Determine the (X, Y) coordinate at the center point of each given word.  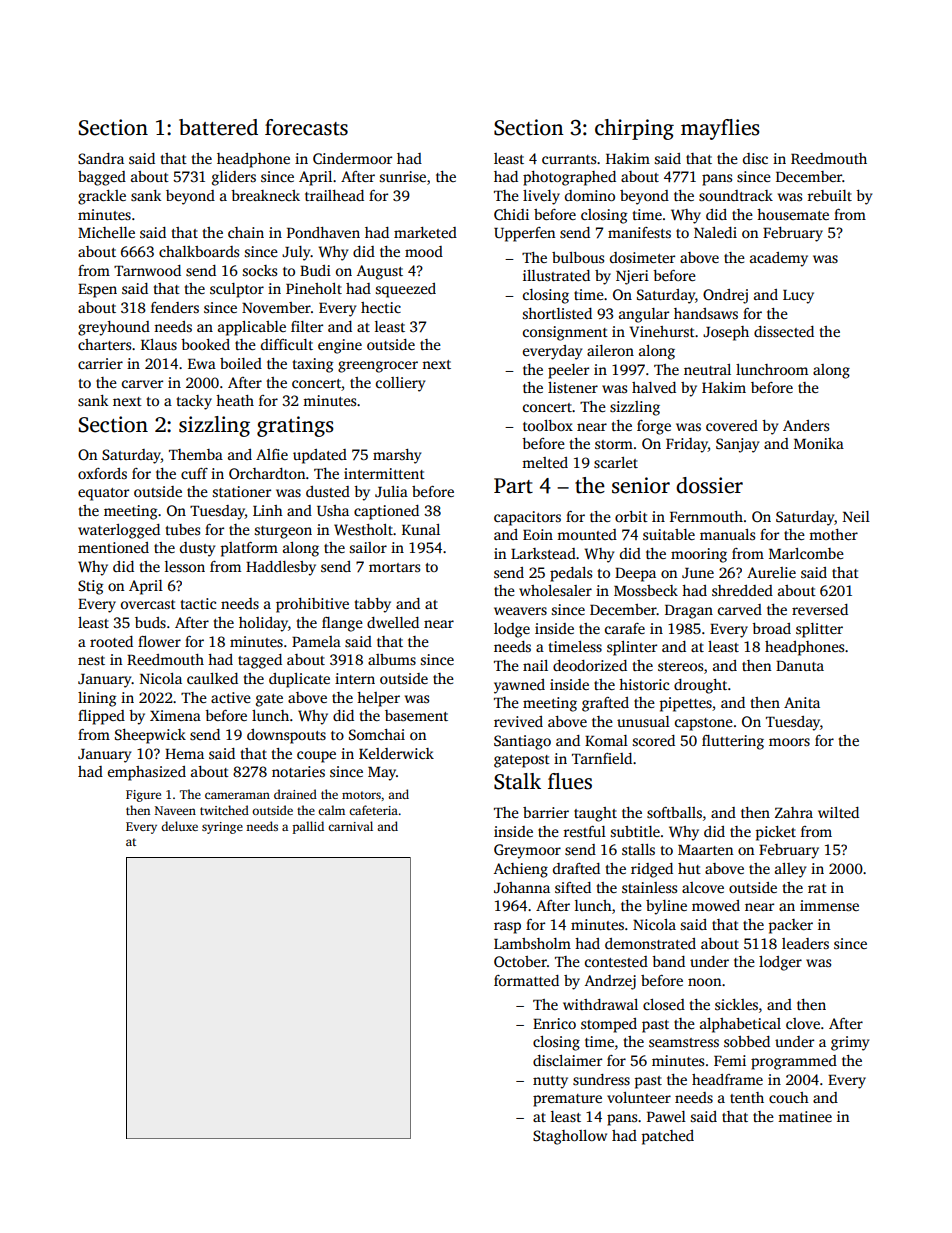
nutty (550, 1082)
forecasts (306, 127)
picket (776, 833)
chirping (634, 129)
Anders (806, 425)
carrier (100, 363)
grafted (605, 704)
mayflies (720, 129)
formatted (526, 980)
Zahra (794, 812)
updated (320, 456)
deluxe (179, 826)
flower (159, 641)
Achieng (521, 870)
